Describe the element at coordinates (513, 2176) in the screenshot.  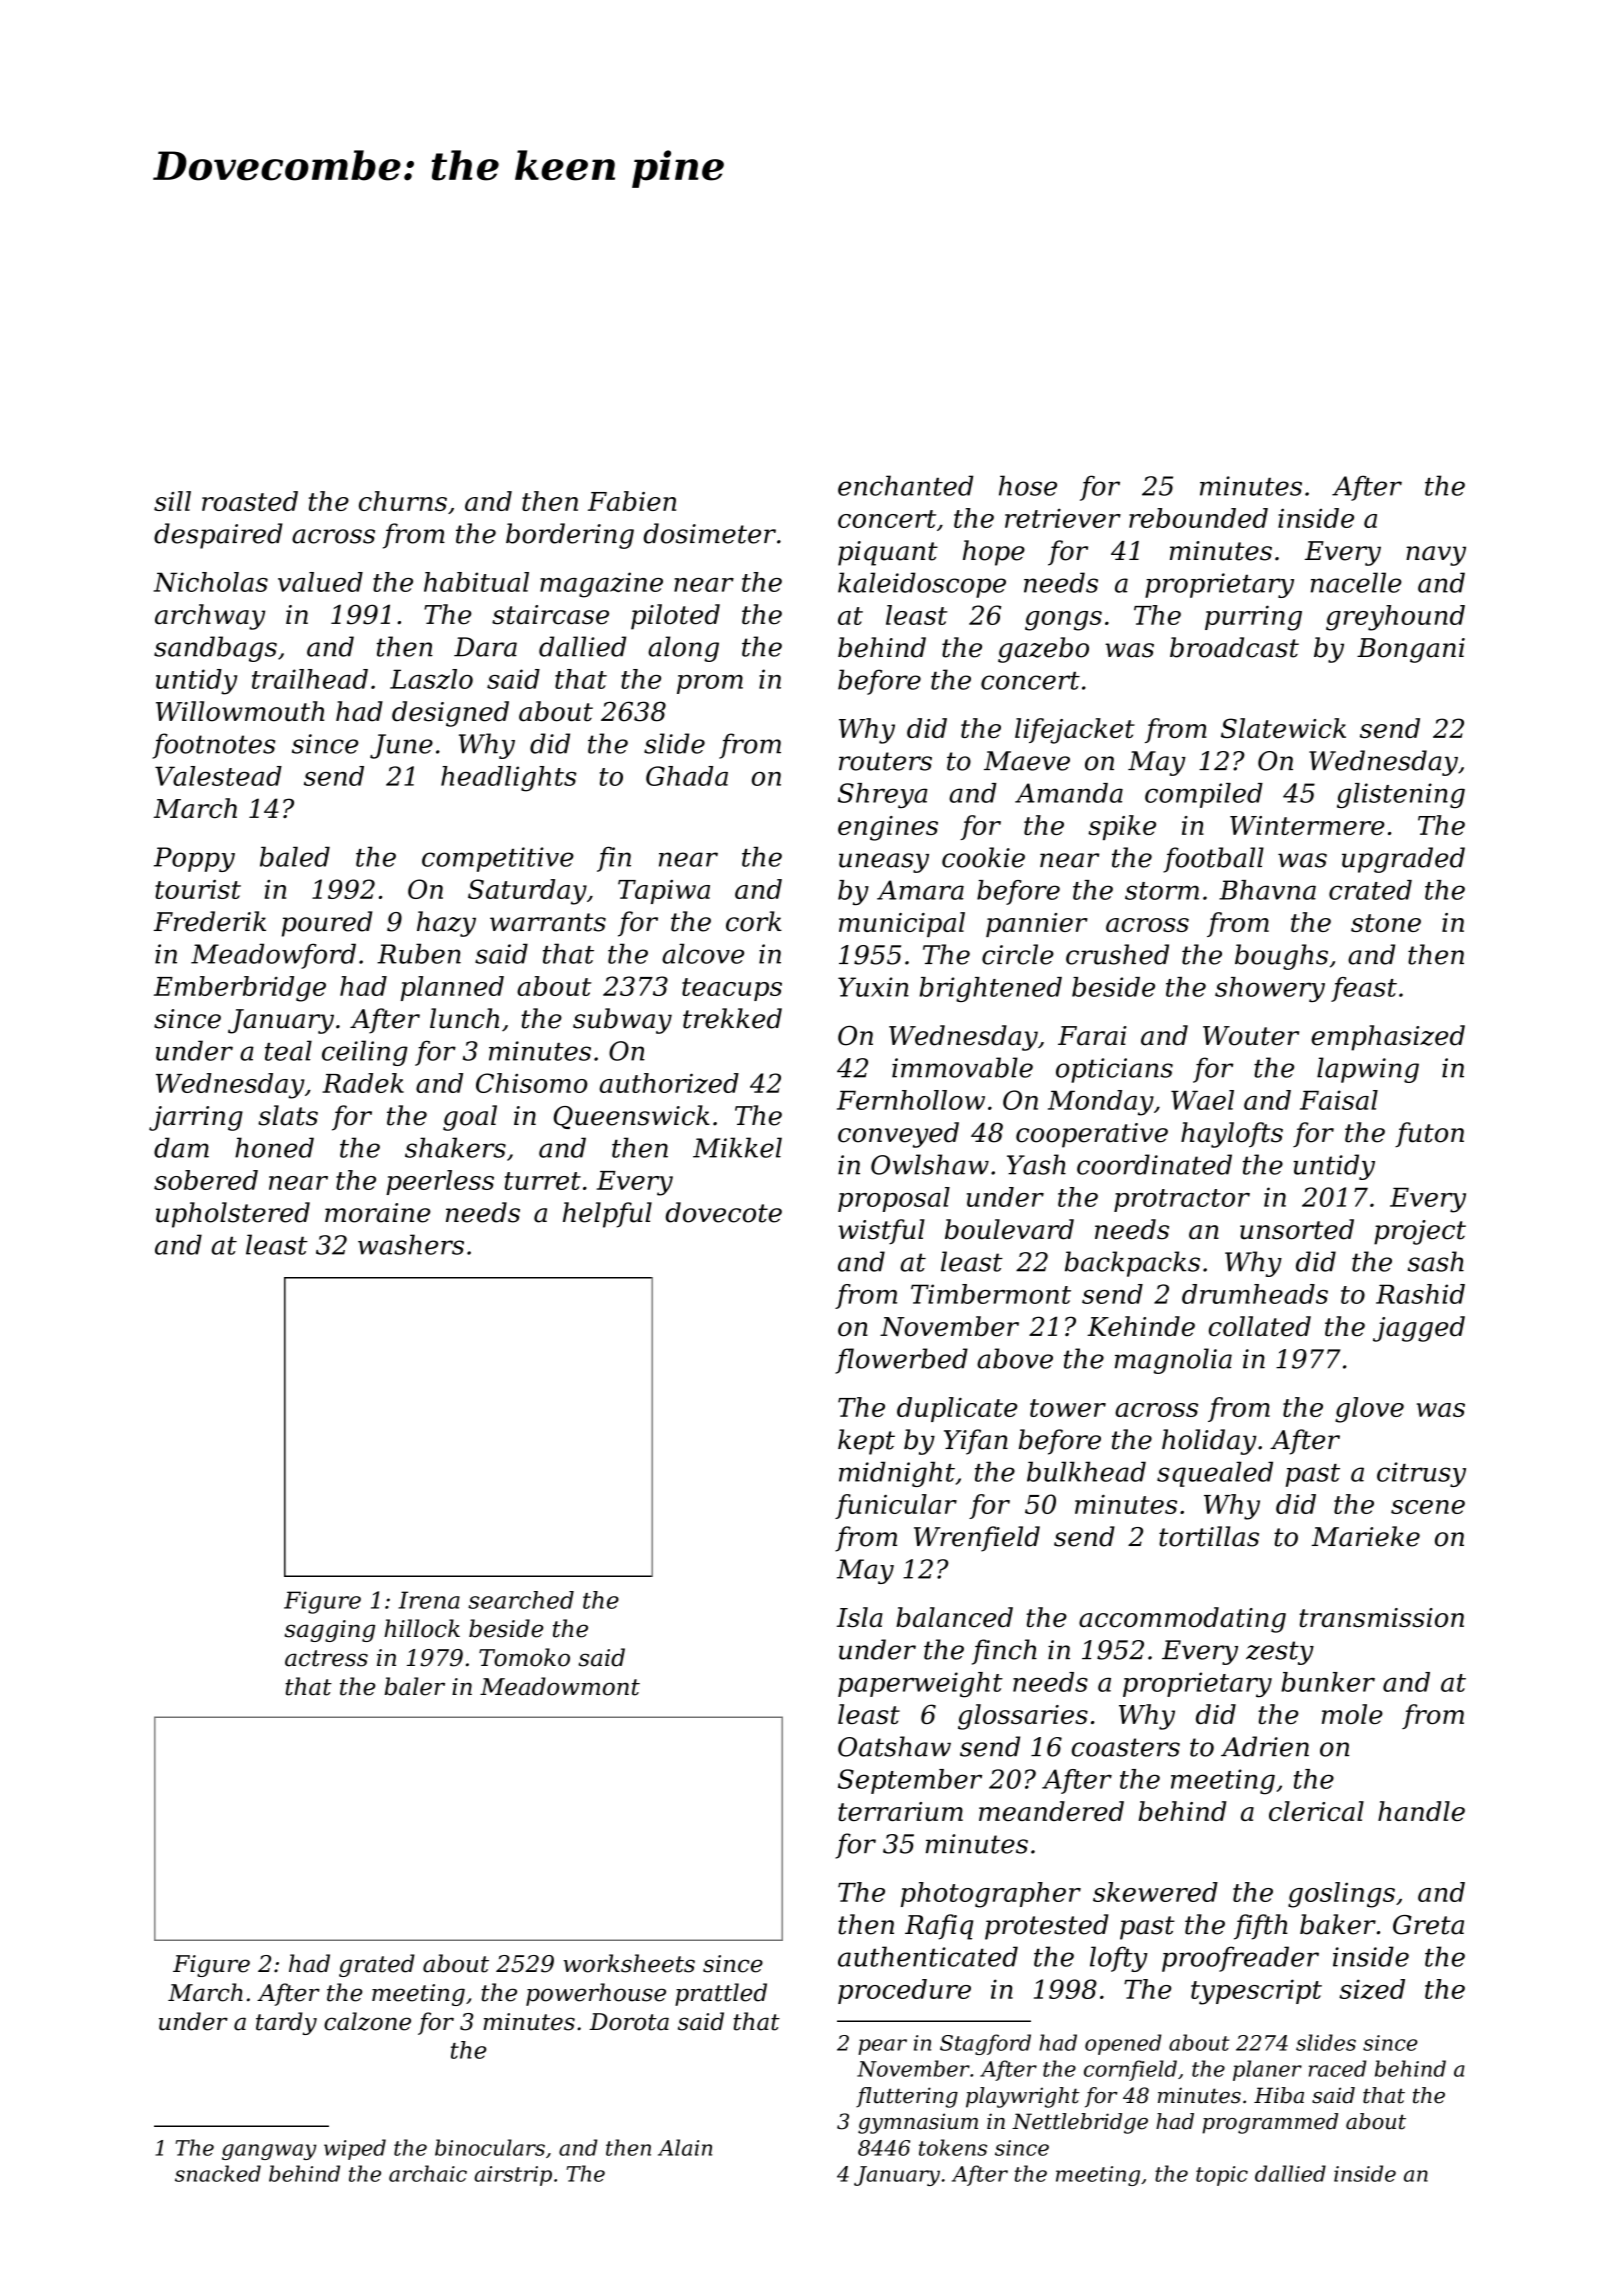
I see `airstrip` at that location.
